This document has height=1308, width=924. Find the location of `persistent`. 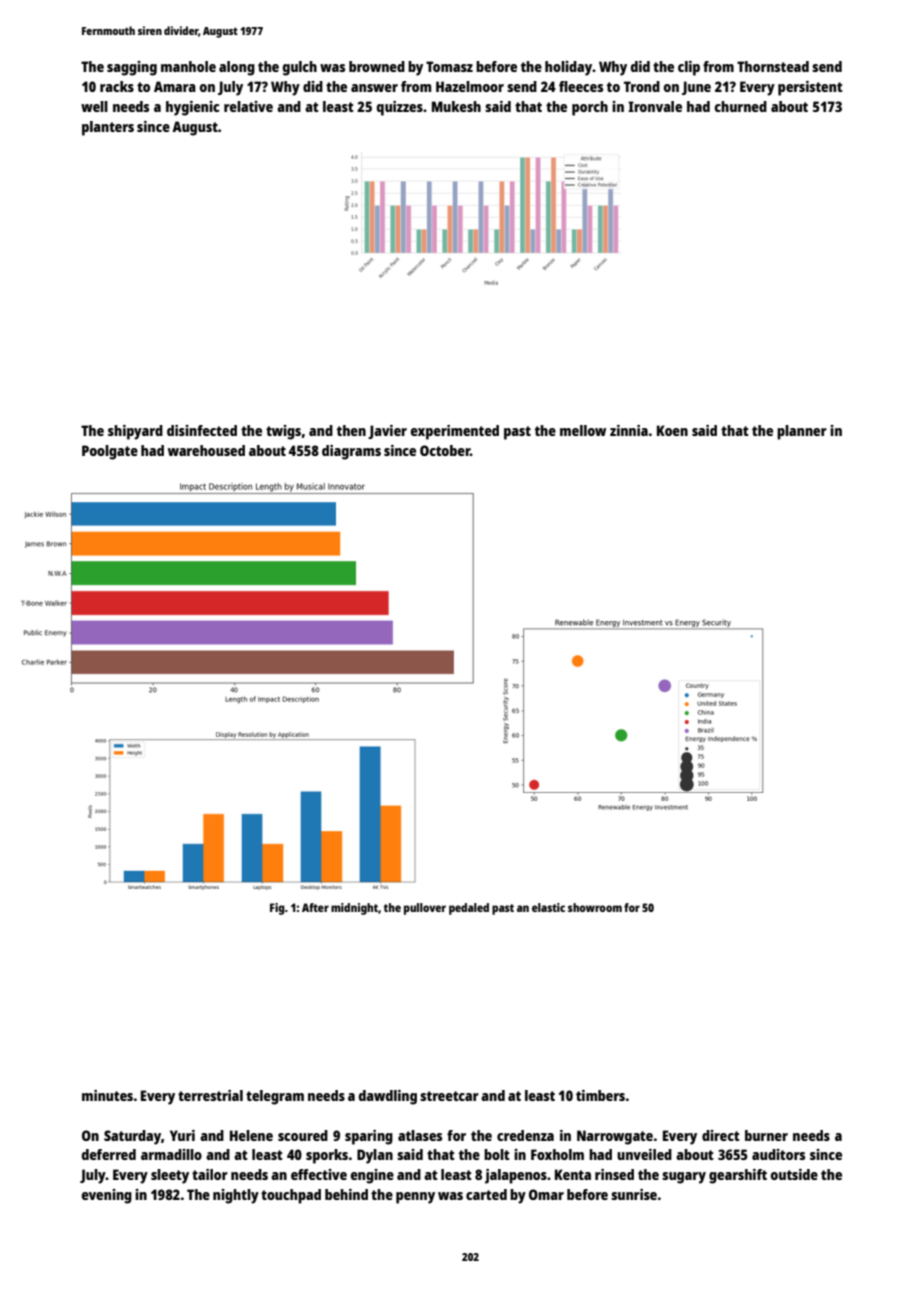

persistent is located at coordinates (810, 88).
